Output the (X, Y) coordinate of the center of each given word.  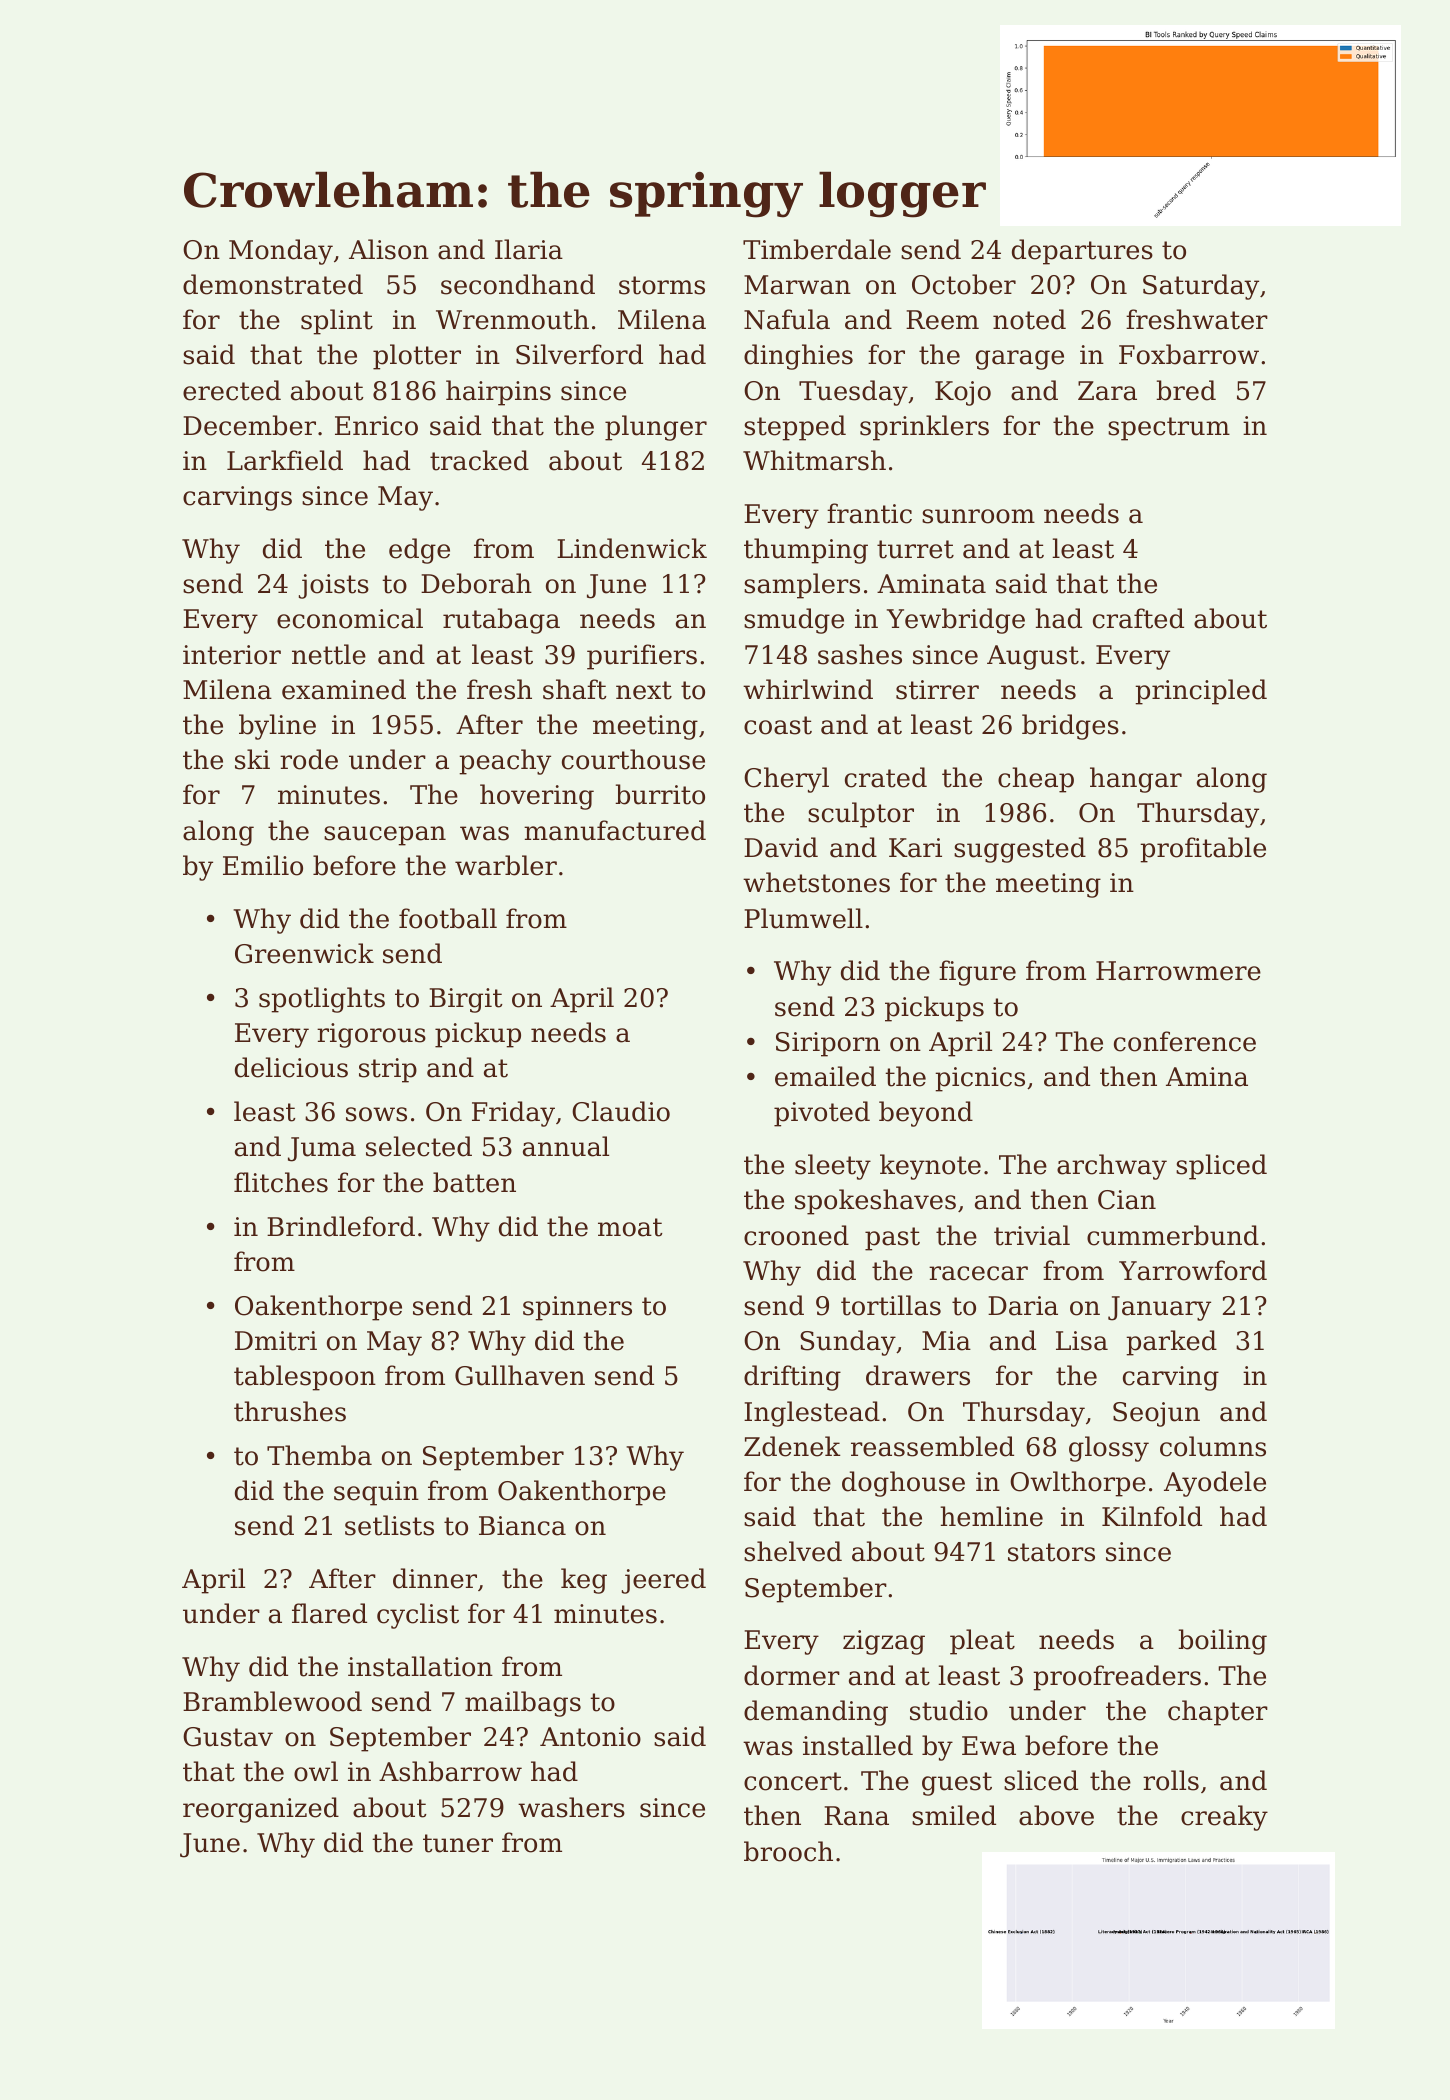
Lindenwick (632, 548)
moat (630, 1227)
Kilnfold (1152, 1516)
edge (419, 551)
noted (1029, 319)
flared (329, 1613)
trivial (1032, 1235)
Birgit (466, 1000)
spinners (577, 1308)
